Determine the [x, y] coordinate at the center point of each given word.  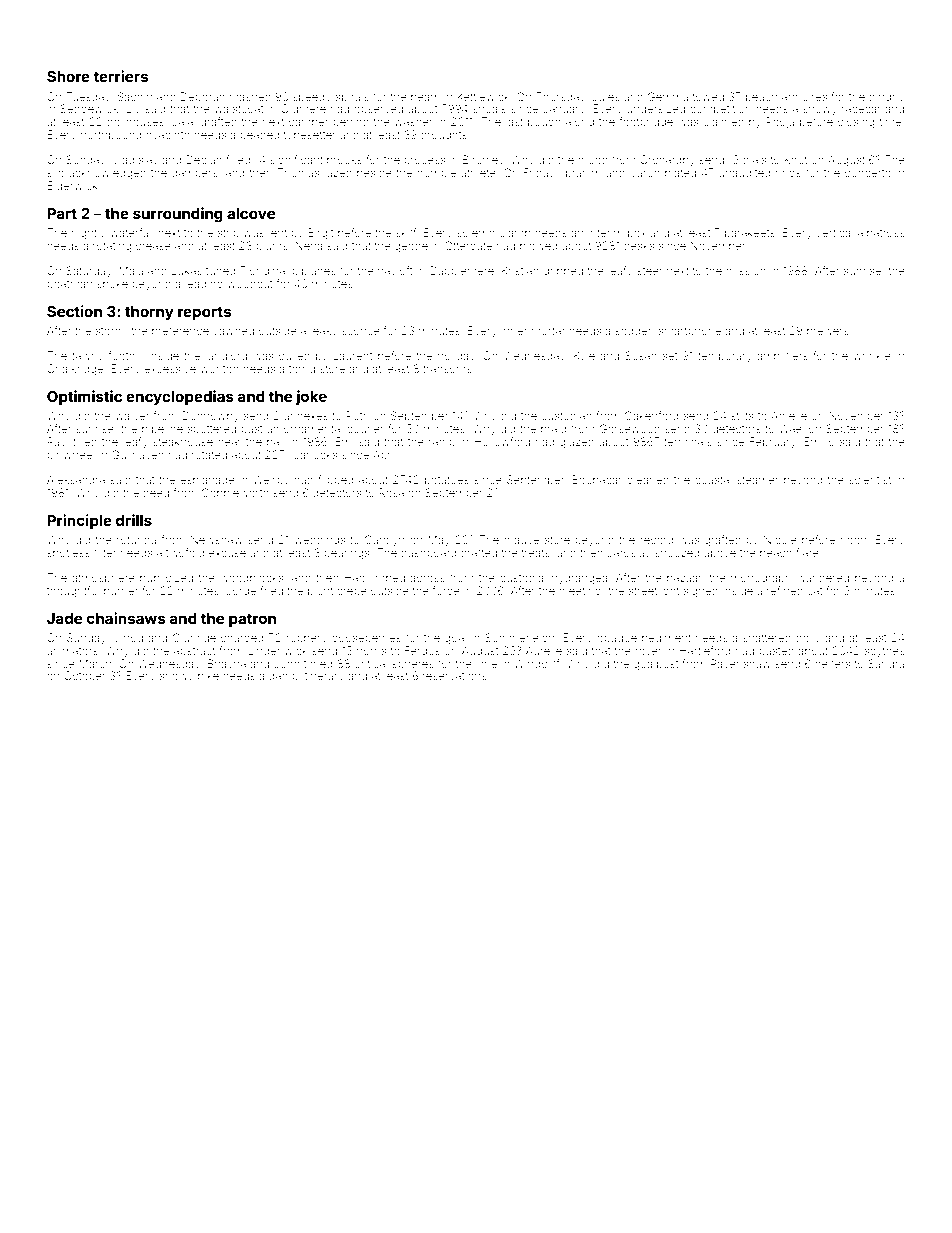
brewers [828, 331]
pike [208, 676]
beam [425, 97]
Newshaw [217, 539]
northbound [111, 135]
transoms [447, 369]
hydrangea [580, 579]
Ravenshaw [741, 663]
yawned [233, 332]
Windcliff [537, 663]
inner [514, 331]
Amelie [789, 415]
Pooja [780, 123]
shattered [767, 638]
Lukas [187, 270]
